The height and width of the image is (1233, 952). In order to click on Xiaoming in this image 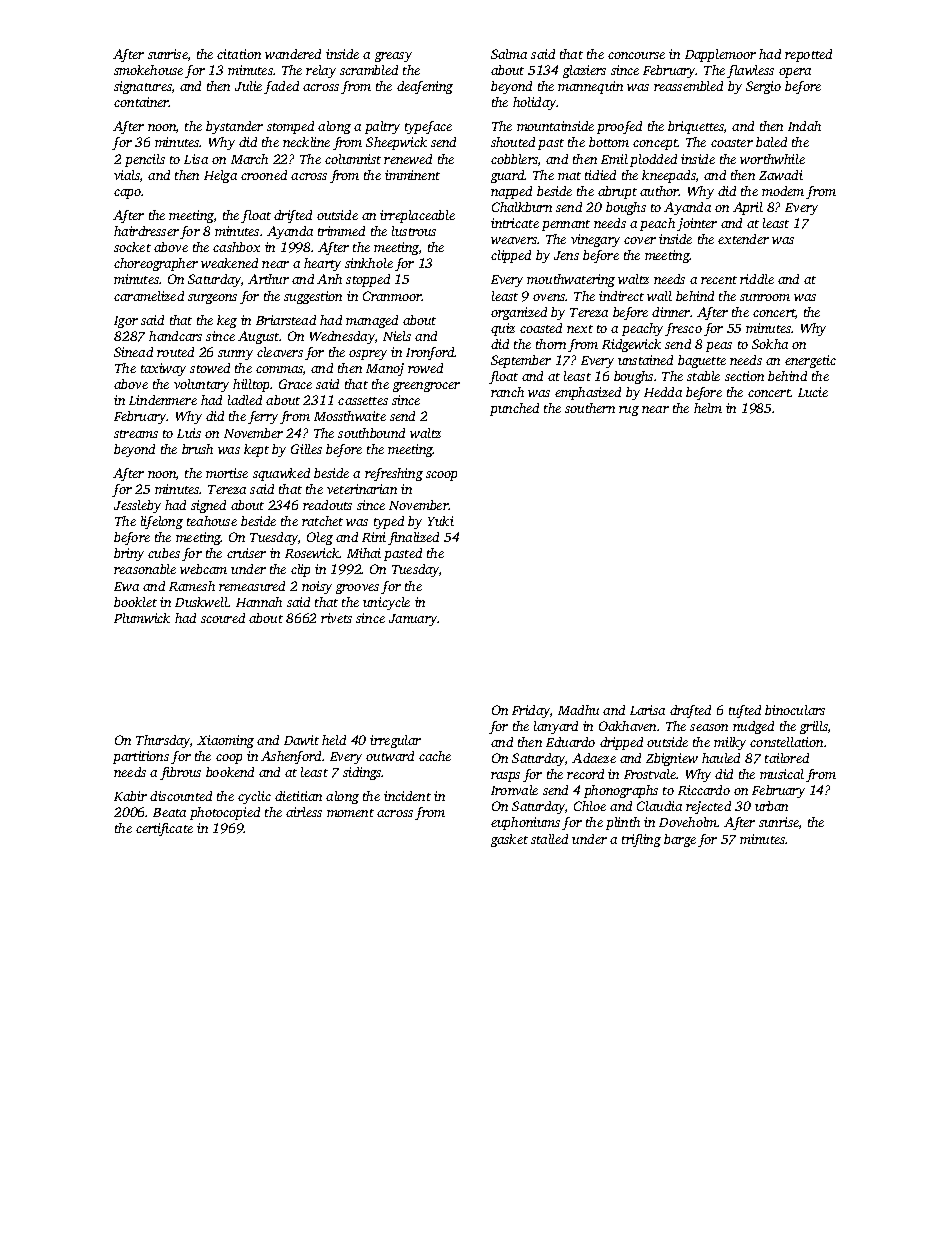, I will do `click(225, 741)`.
